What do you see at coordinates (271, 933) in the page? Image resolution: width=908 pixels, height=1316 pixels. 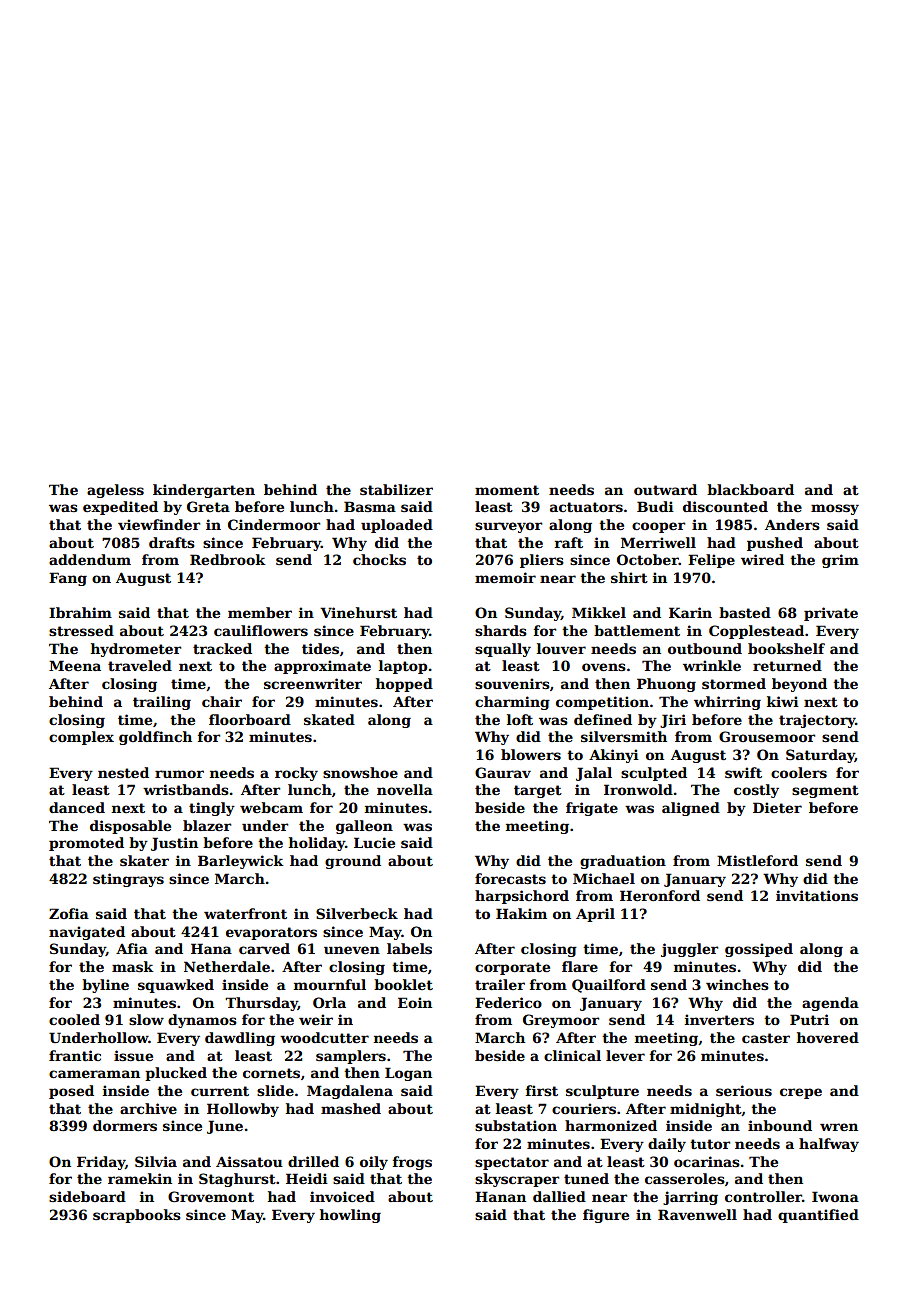 I see `evaporators` at bounding box center [271, 933].
